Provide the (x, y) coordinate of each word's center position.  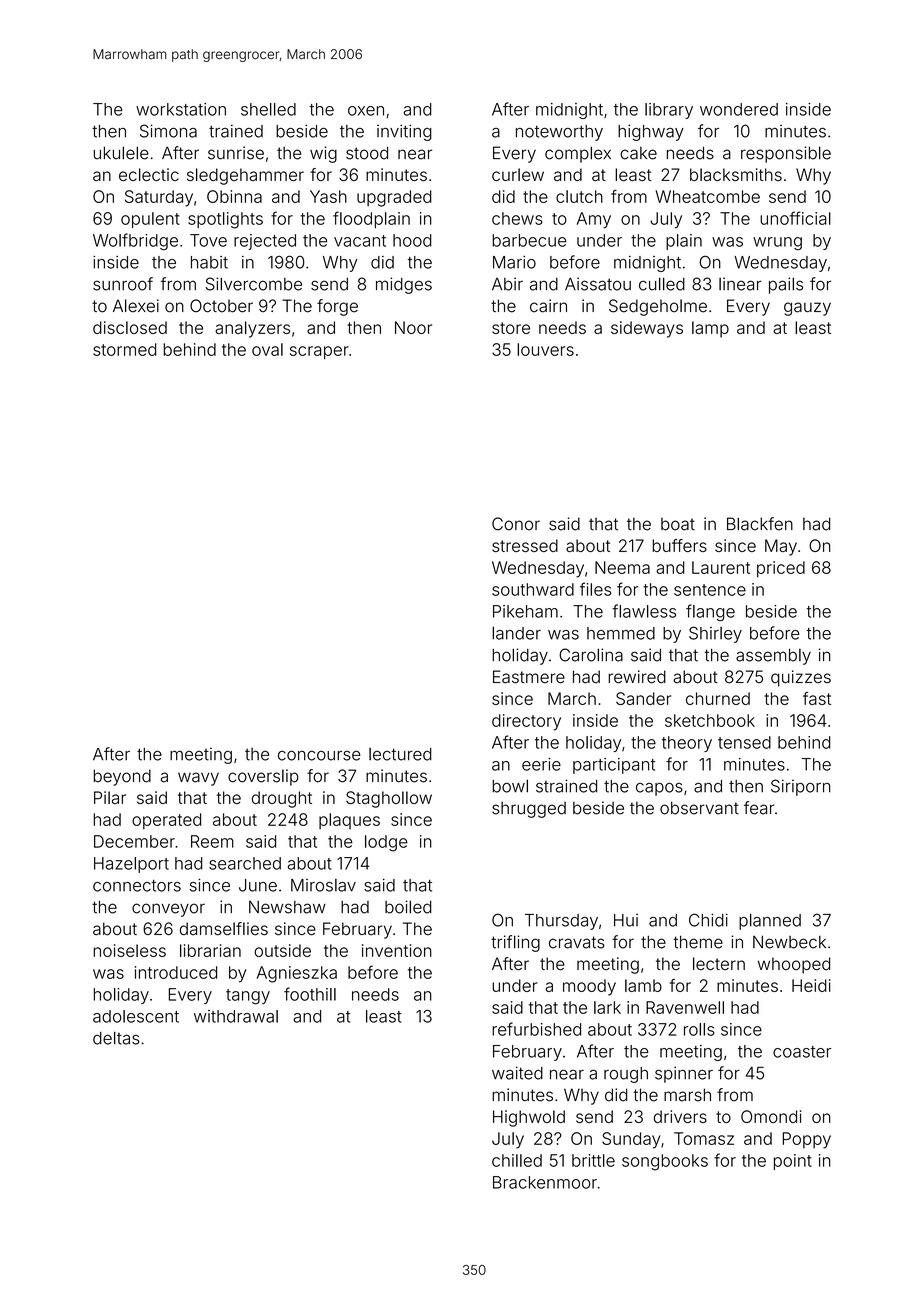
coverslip (263, 777)
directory (526, 722)
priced (781, 569)
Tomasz (704, 1138)
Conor (516, 524)
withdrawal (236, 1016)
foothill (310, 994)
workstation (181, 109)
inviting (404, 132)
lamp (710, 329)
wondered (739, 109)
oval (267, 349)
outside (282, 950)
